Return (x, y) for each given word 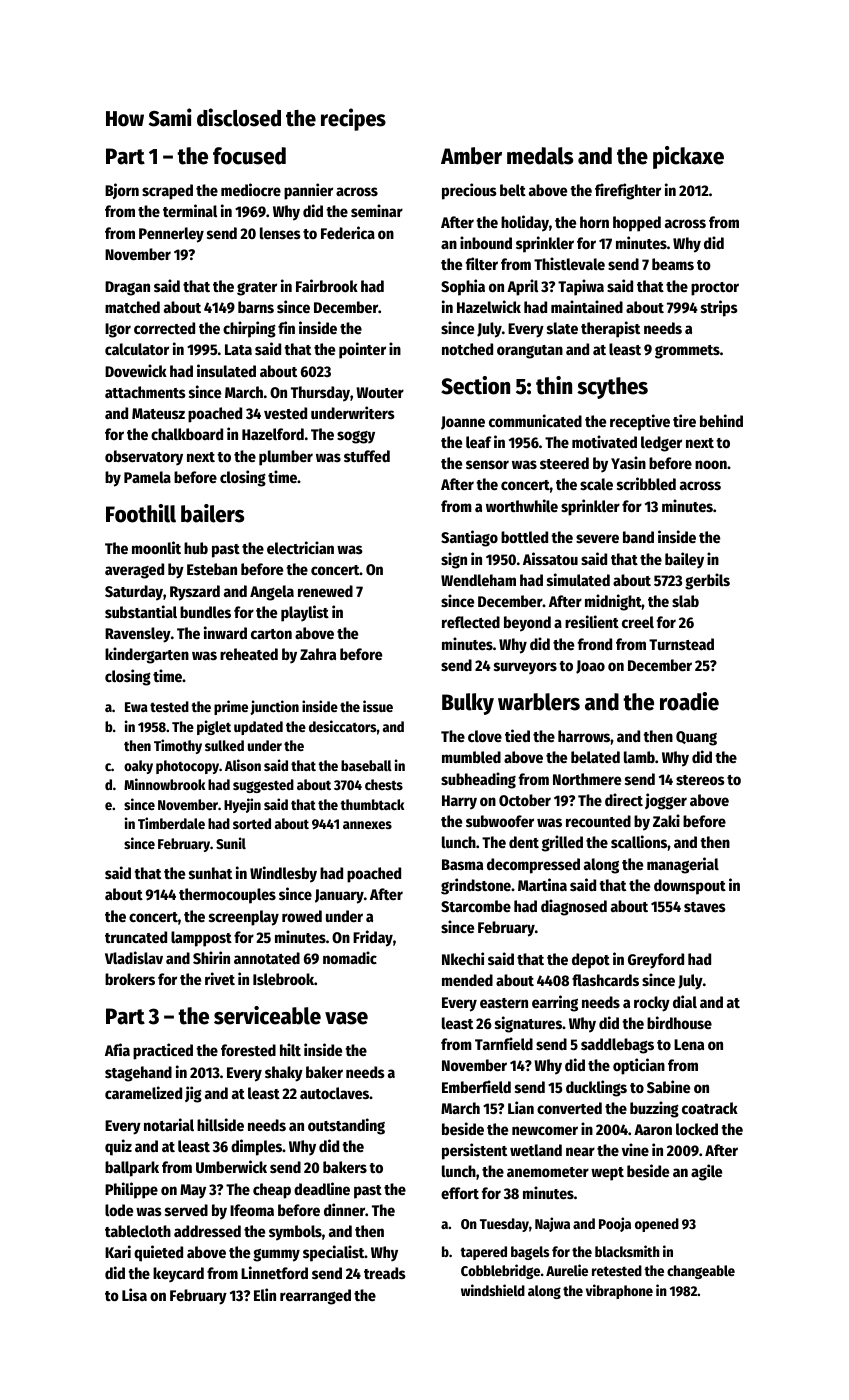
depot (591, 961)
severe (597, 538)
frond (595, 644)
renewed (325, 591)
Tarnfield (504, 1043)
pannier (308, 191)
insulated (226, 370)
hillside (220, 1124)
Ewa (136, 707)
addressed (207, 1231)
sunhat (210, 873)
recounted (598, 821)
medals (540, 156)
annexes (367, 825)
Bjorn (122, 191)
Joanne (463, 423)
